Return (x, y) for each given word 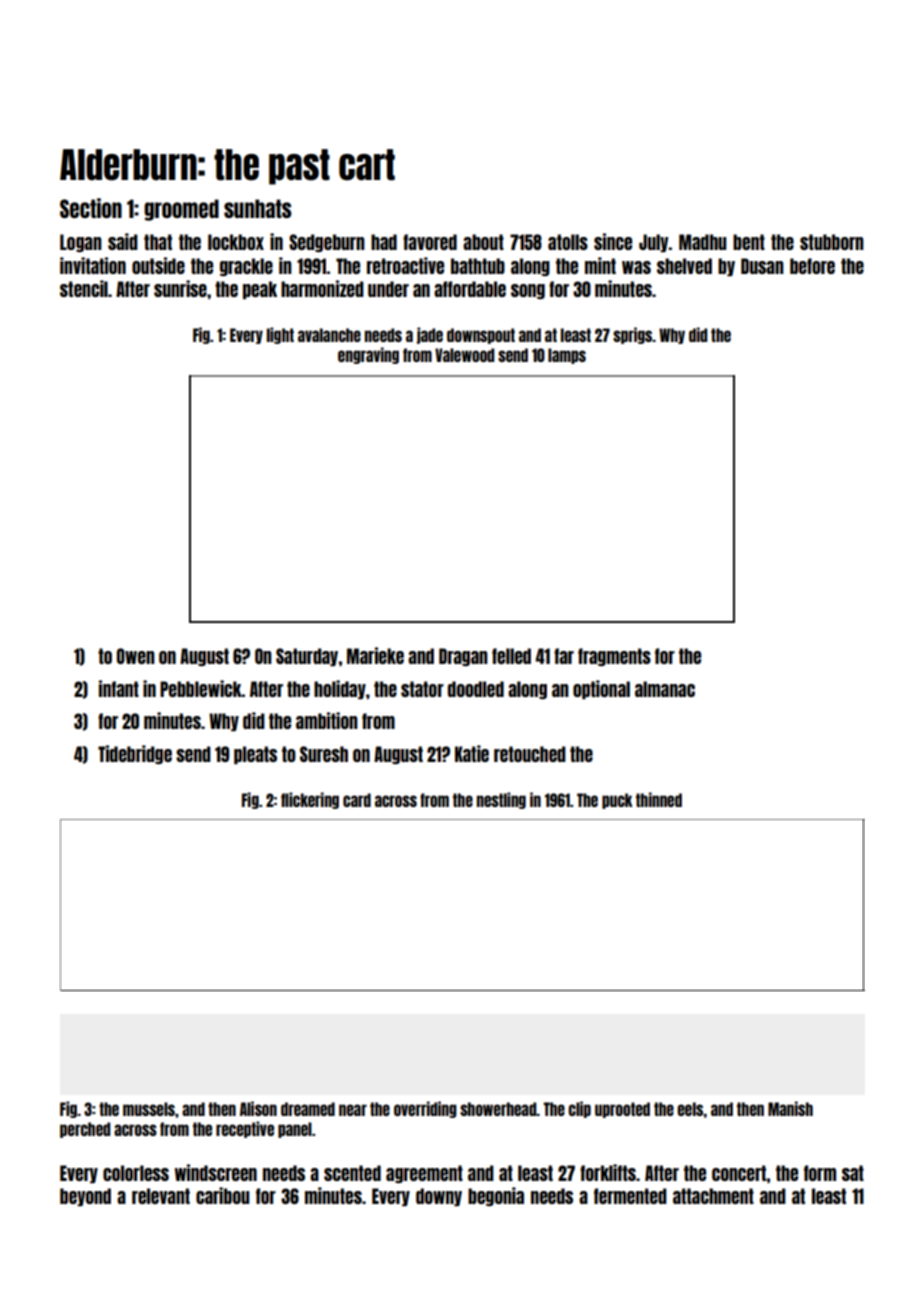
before (812, 266)
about (483, 242)
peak (260, 290)
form (820, 1173)
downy (439, 1197)
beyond (85, 1197)
